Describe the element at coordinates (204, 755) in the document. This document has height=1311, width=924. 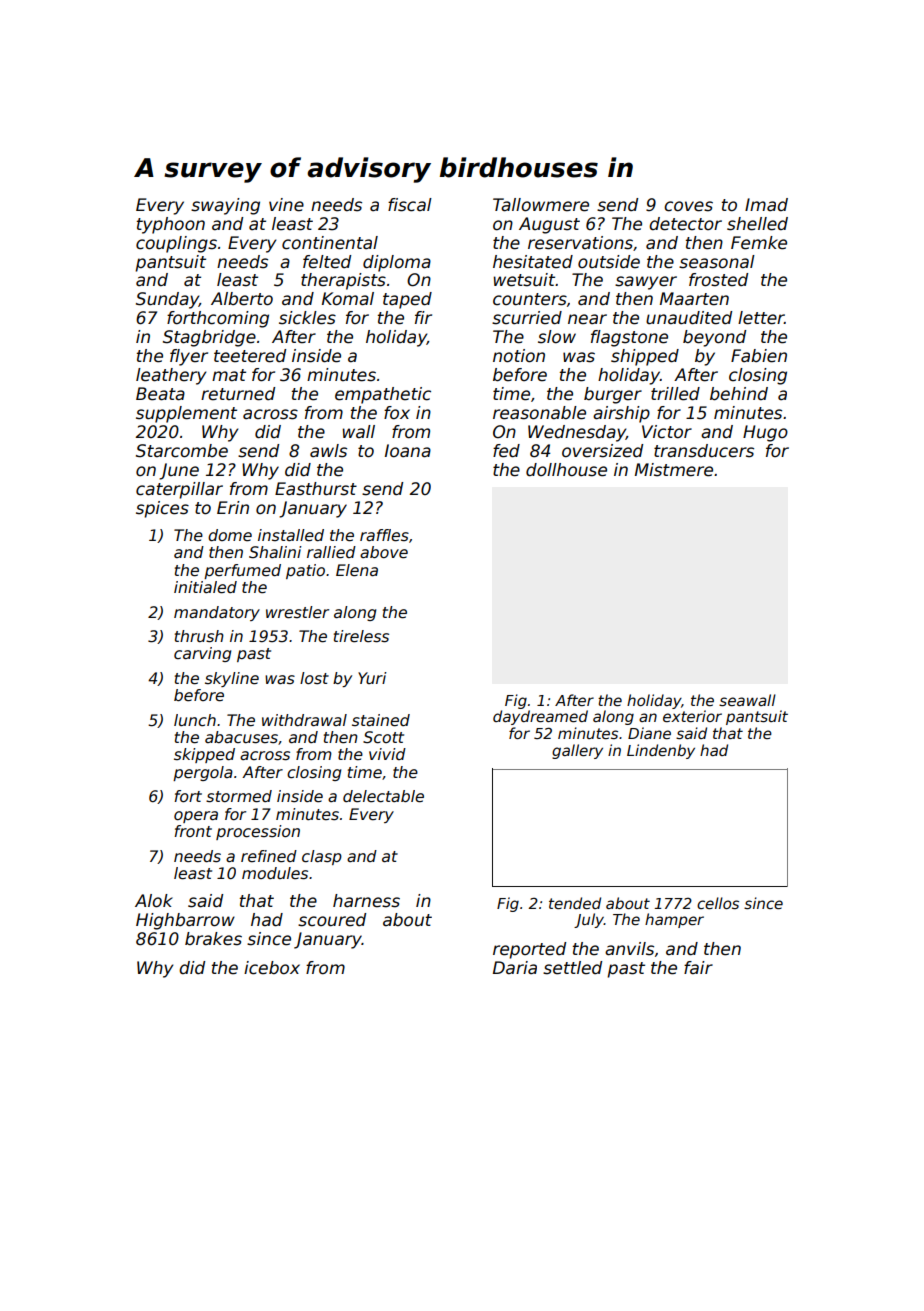
I see `skipped` at that location.
